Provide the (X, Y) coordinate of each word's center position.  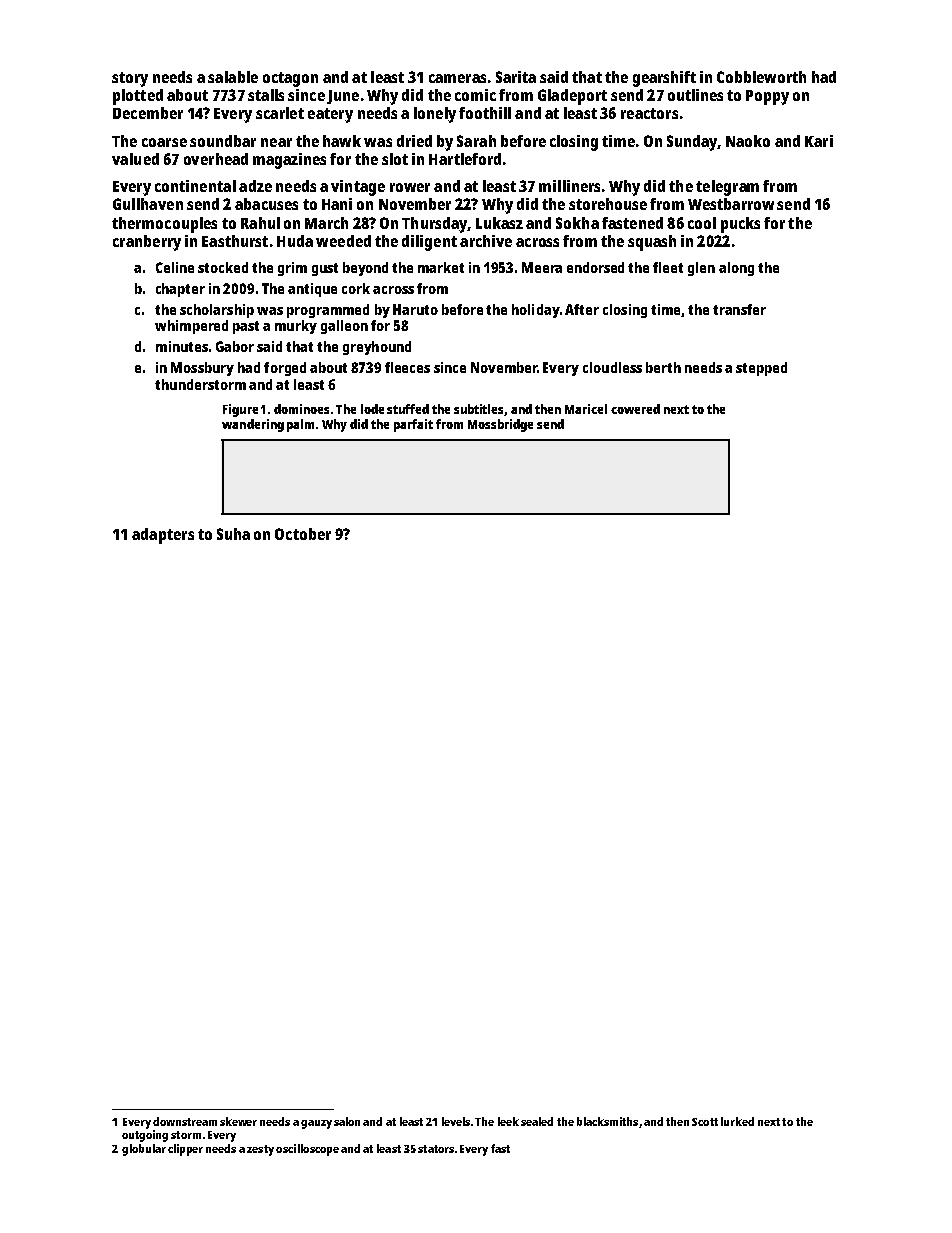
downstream (185, 1121)
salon (347, 1121)
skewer (238, 1121)
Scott (705, 1122)
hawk (342, 141)
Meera (542, 267)
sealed (537, 1121)
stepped (761, 369)
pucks (740, 225)
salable (233, 77)
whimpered (191, 327)
